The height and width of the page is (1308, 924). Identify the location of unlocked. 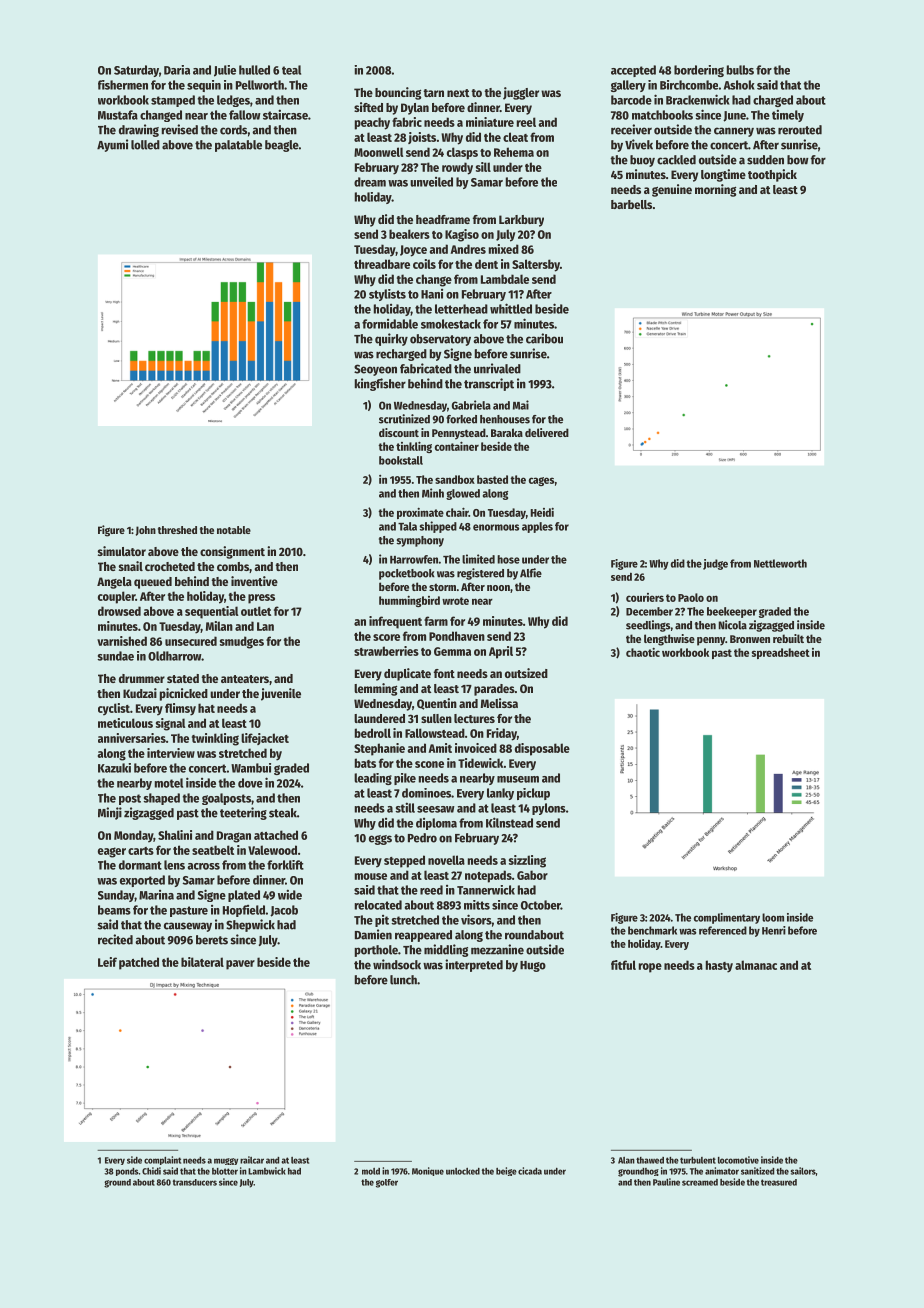
(463, 1171).
